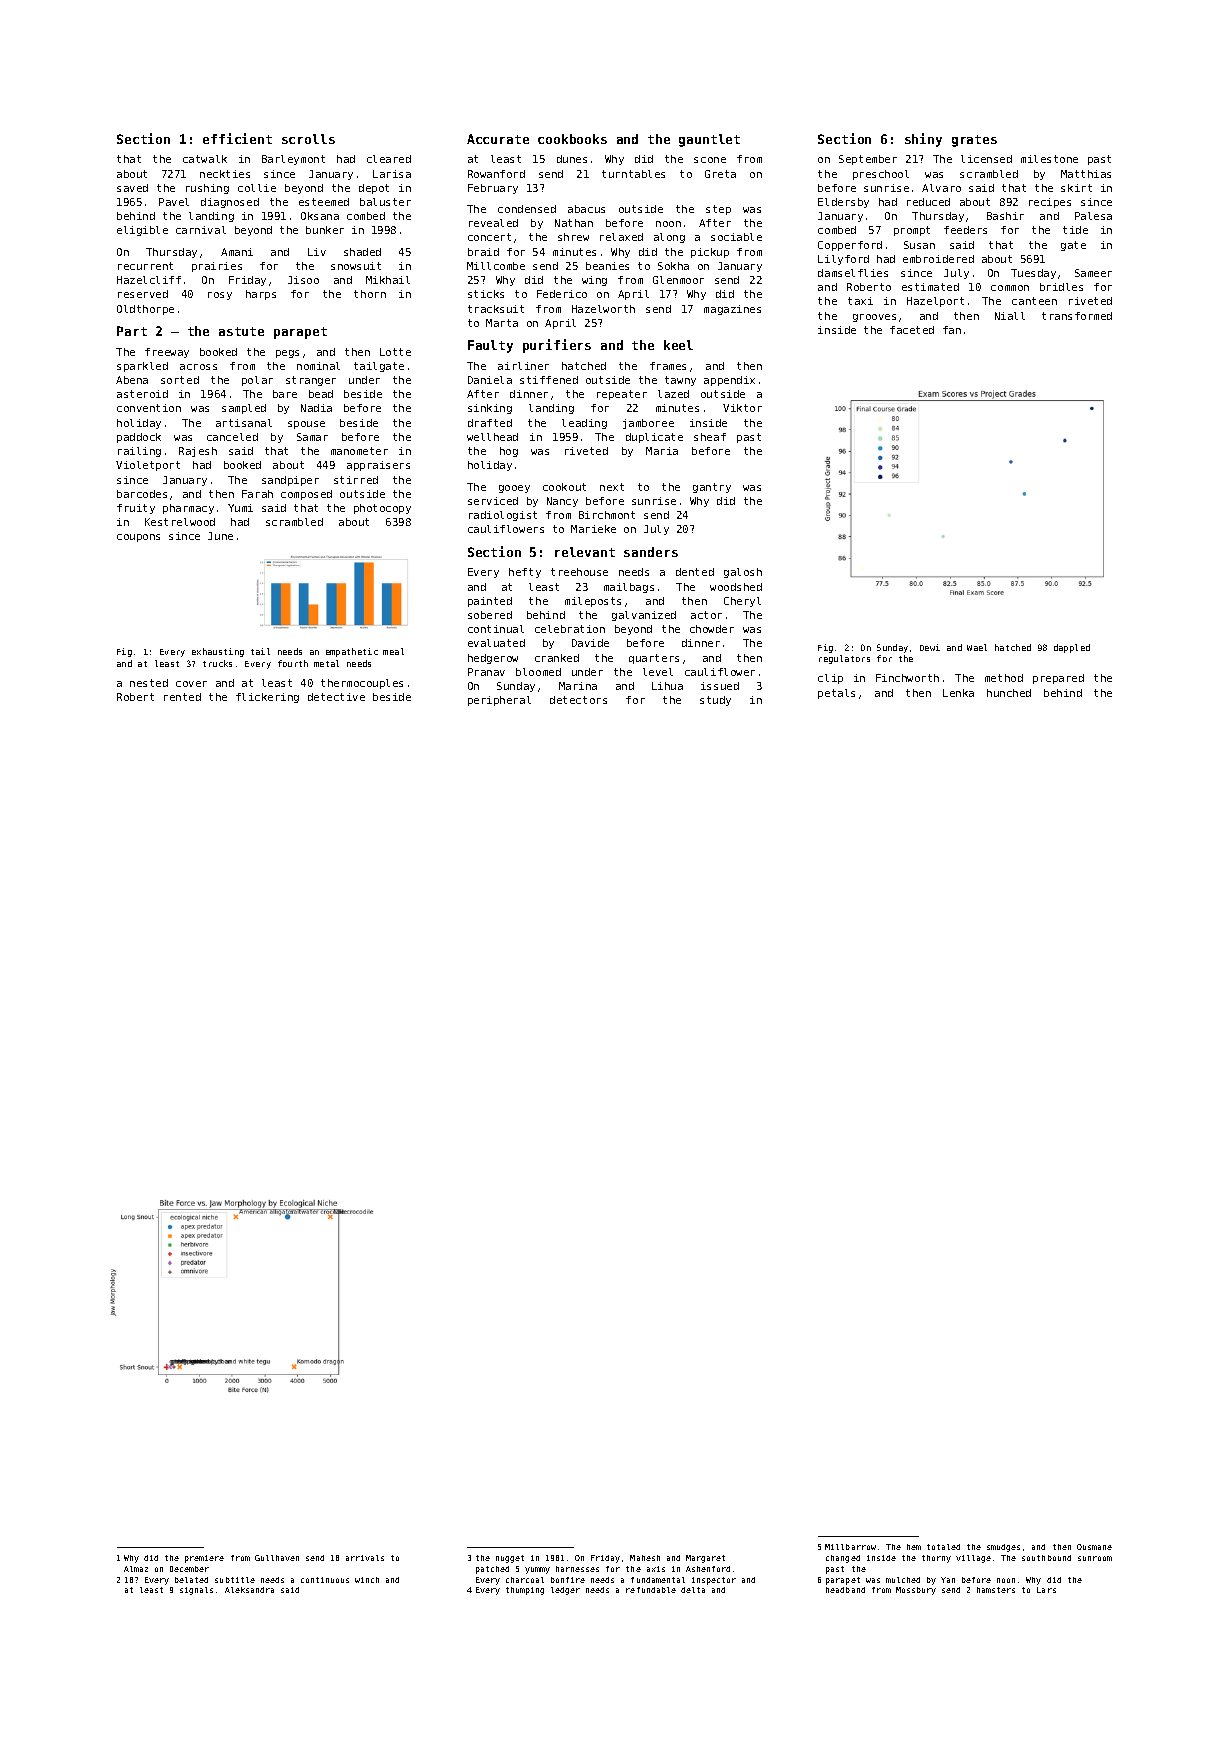 The image size is (1230, 1740). What do you see at coordinates (503, 516) in the image?
I see `radiologist` at bounding box center [503, 516].
